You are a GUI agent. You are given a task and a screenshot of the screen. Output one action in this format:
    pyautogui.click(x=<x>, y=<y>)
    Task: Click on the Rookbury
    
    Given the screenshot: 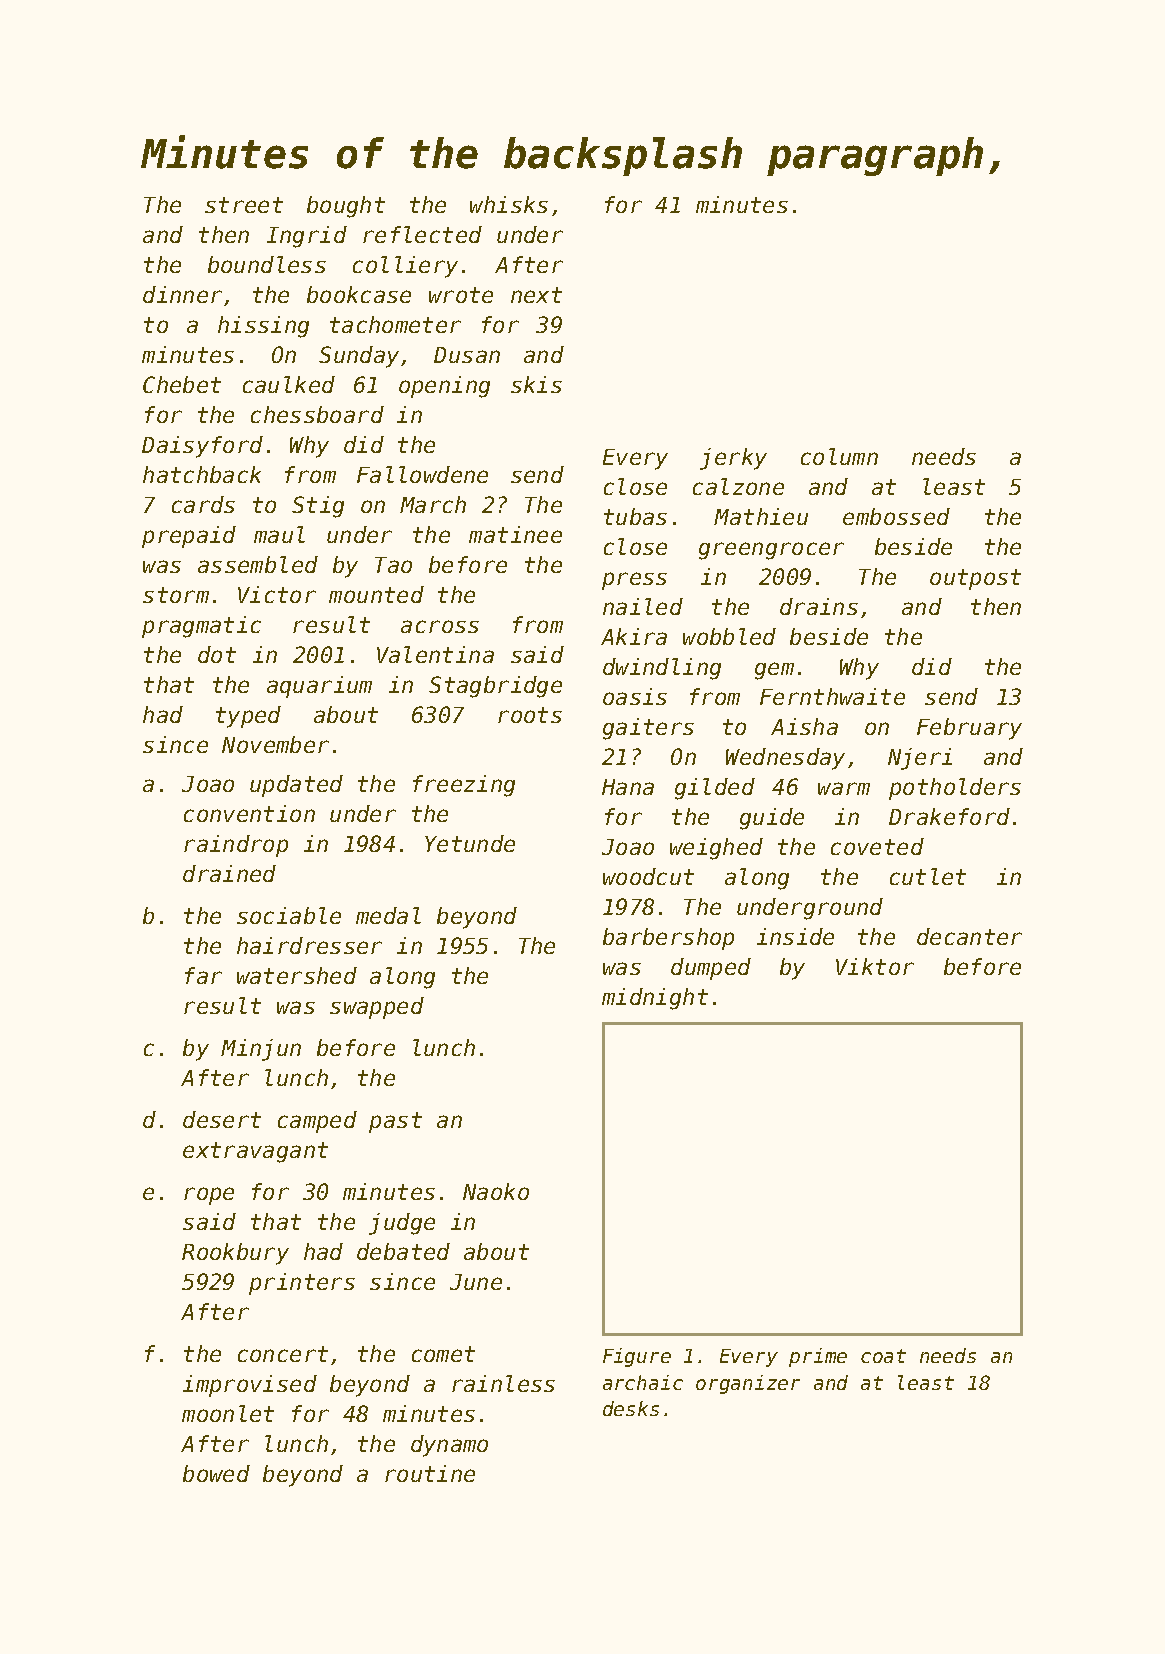 What is the action you would take?
    pyautogui.click(x=235, y=1254)
